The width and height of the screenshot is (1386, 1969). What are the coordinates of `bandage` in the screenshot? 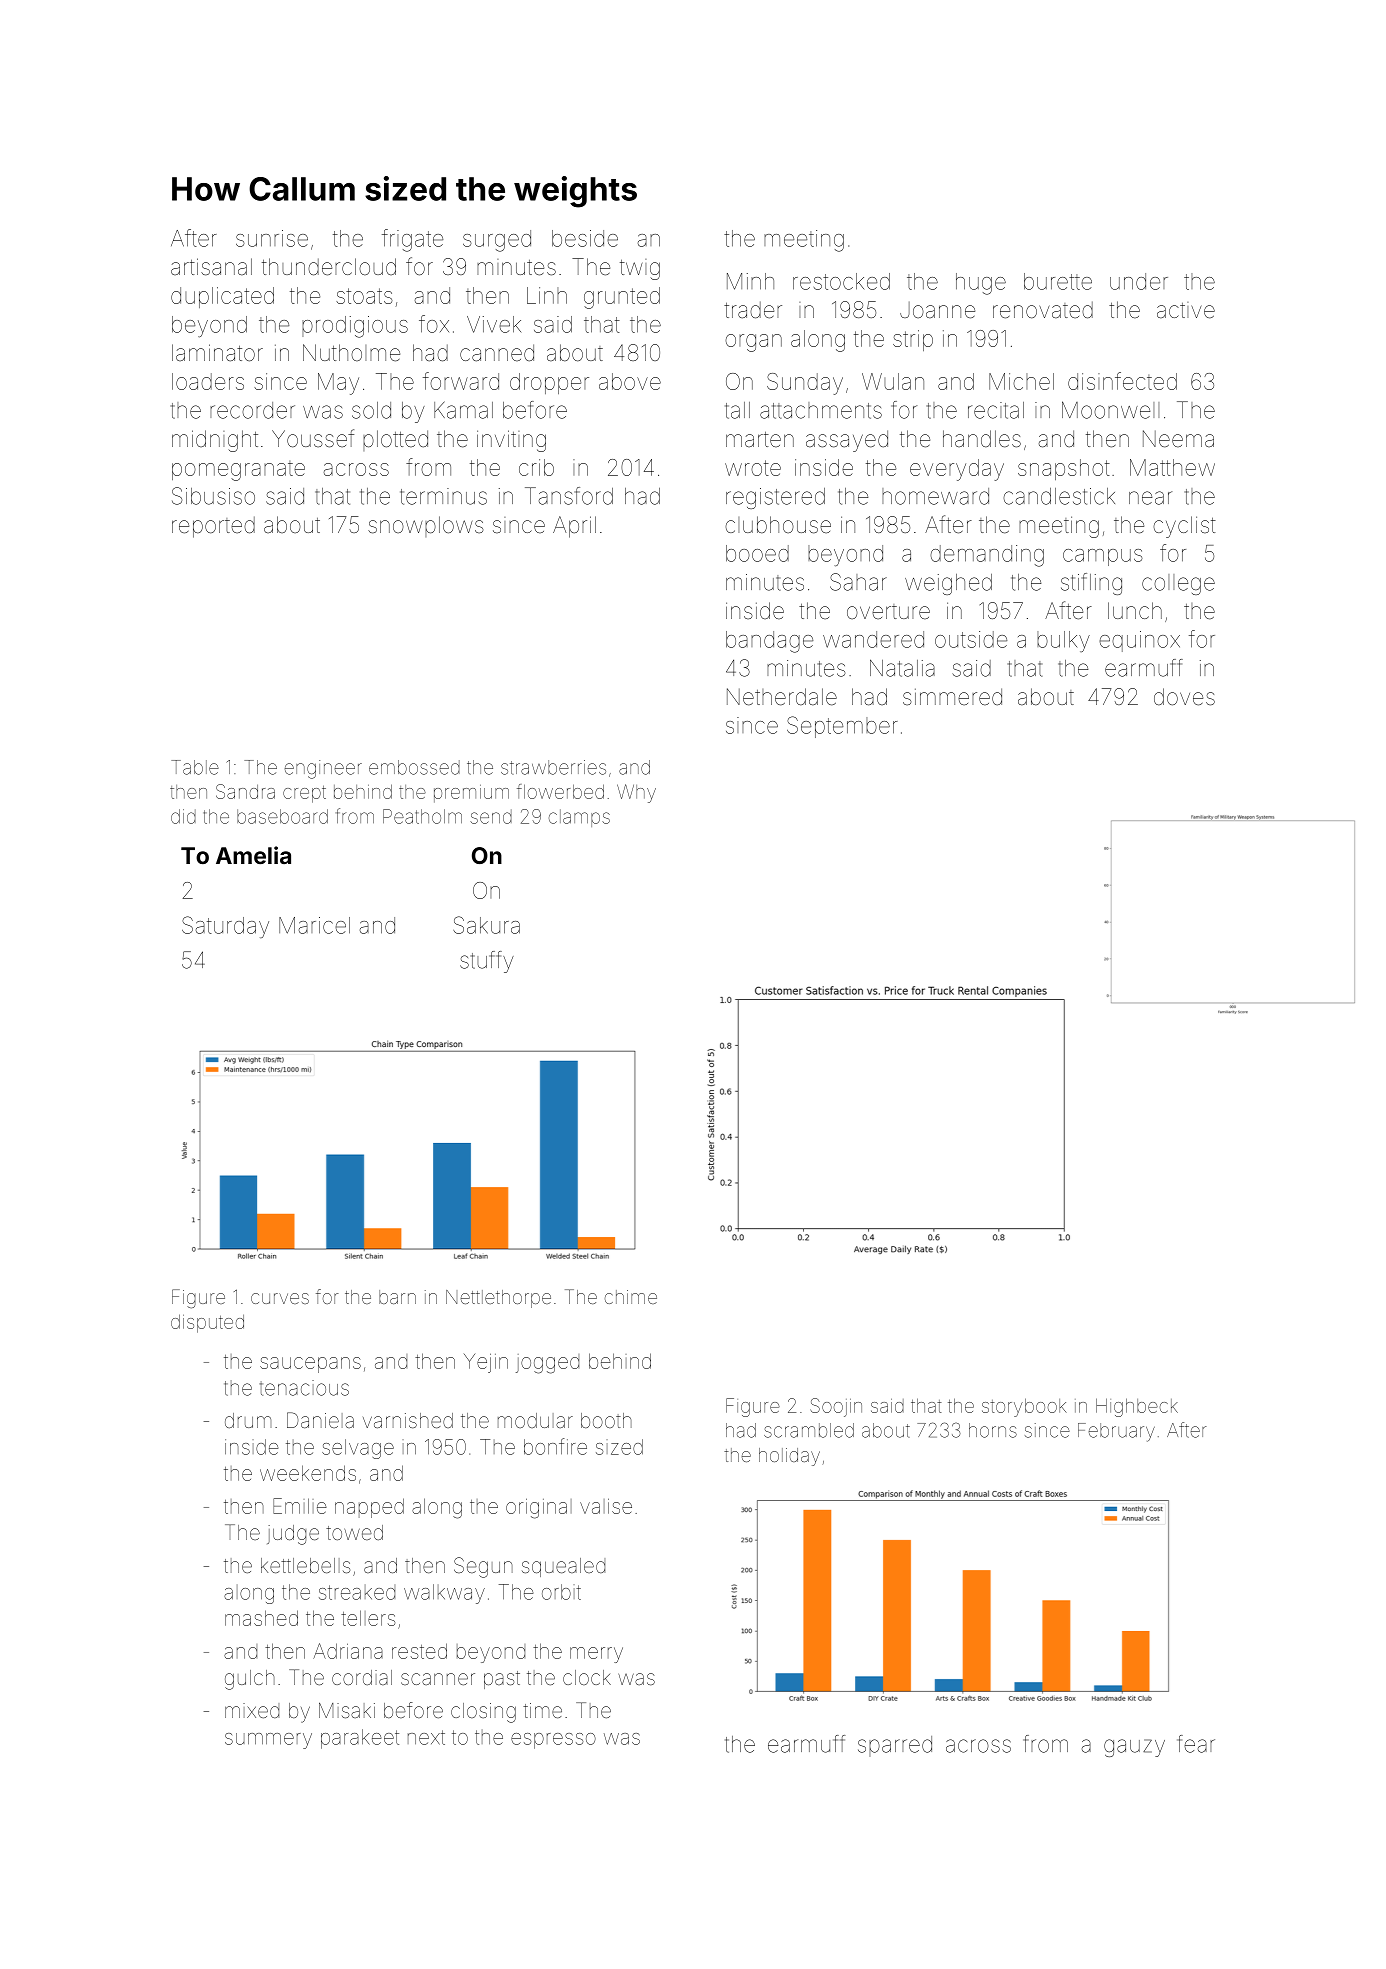 It's located at (769, 642).
